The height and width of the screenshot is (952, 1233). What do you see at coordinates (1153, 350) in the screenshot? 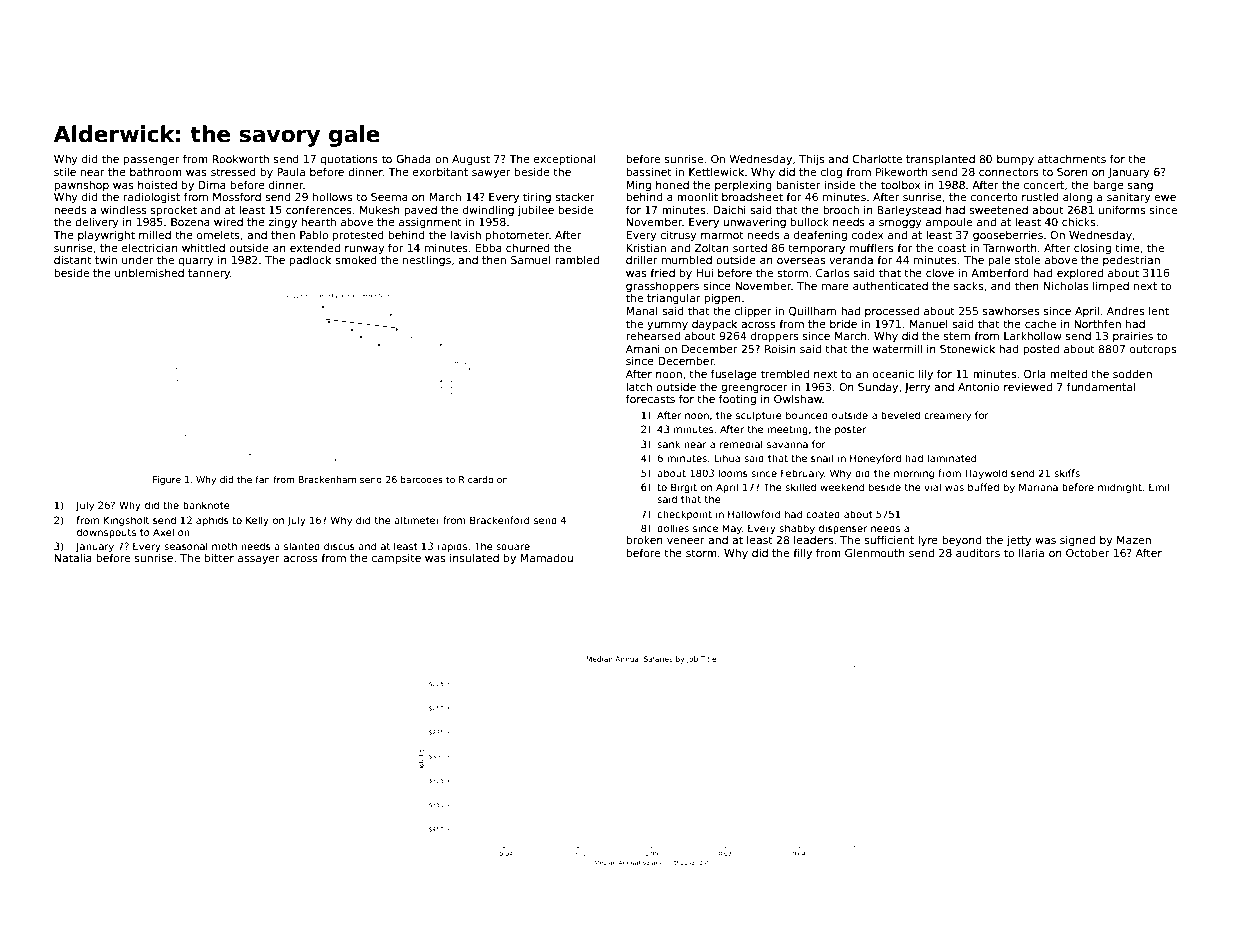
I see `outcrops` at bounding box center [1153, 350].
